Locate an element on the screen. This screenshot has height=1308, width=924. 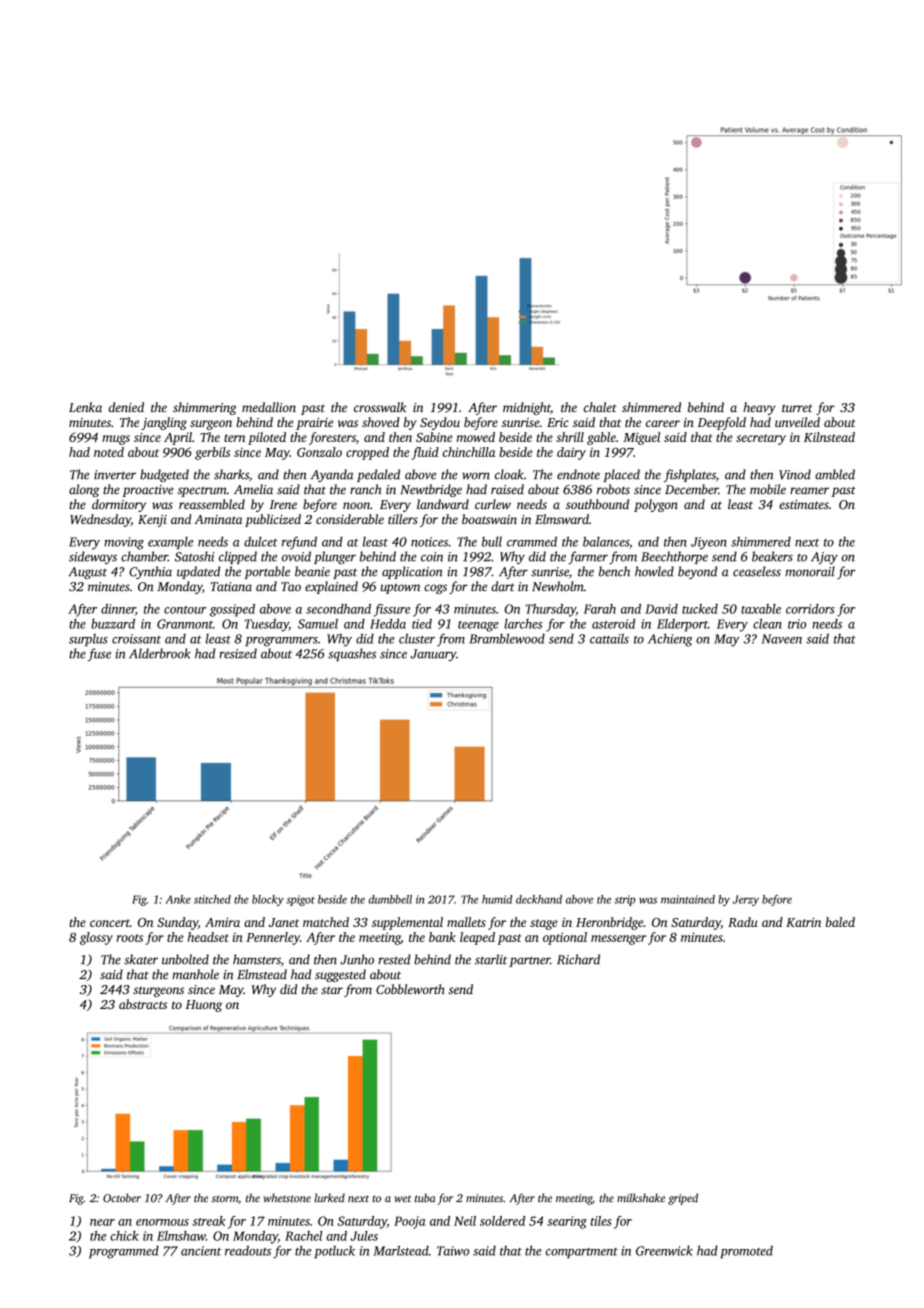
reamer is located at coordinates (809, 491).
